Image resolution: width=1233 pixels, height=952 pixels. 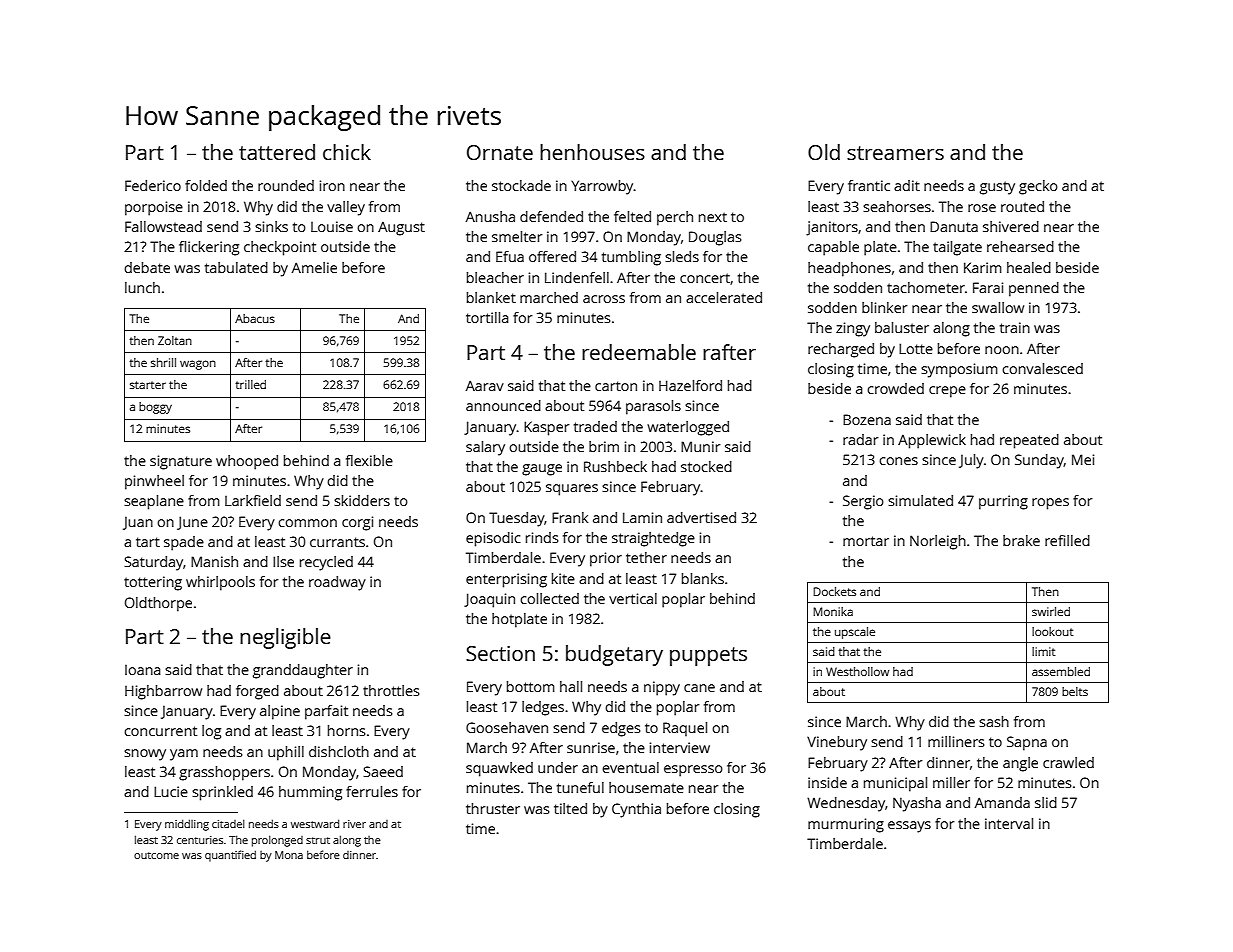 What do you see at coordinates (633, 598) in the document?
I see `vertical` at bounding box center [633, 598].
